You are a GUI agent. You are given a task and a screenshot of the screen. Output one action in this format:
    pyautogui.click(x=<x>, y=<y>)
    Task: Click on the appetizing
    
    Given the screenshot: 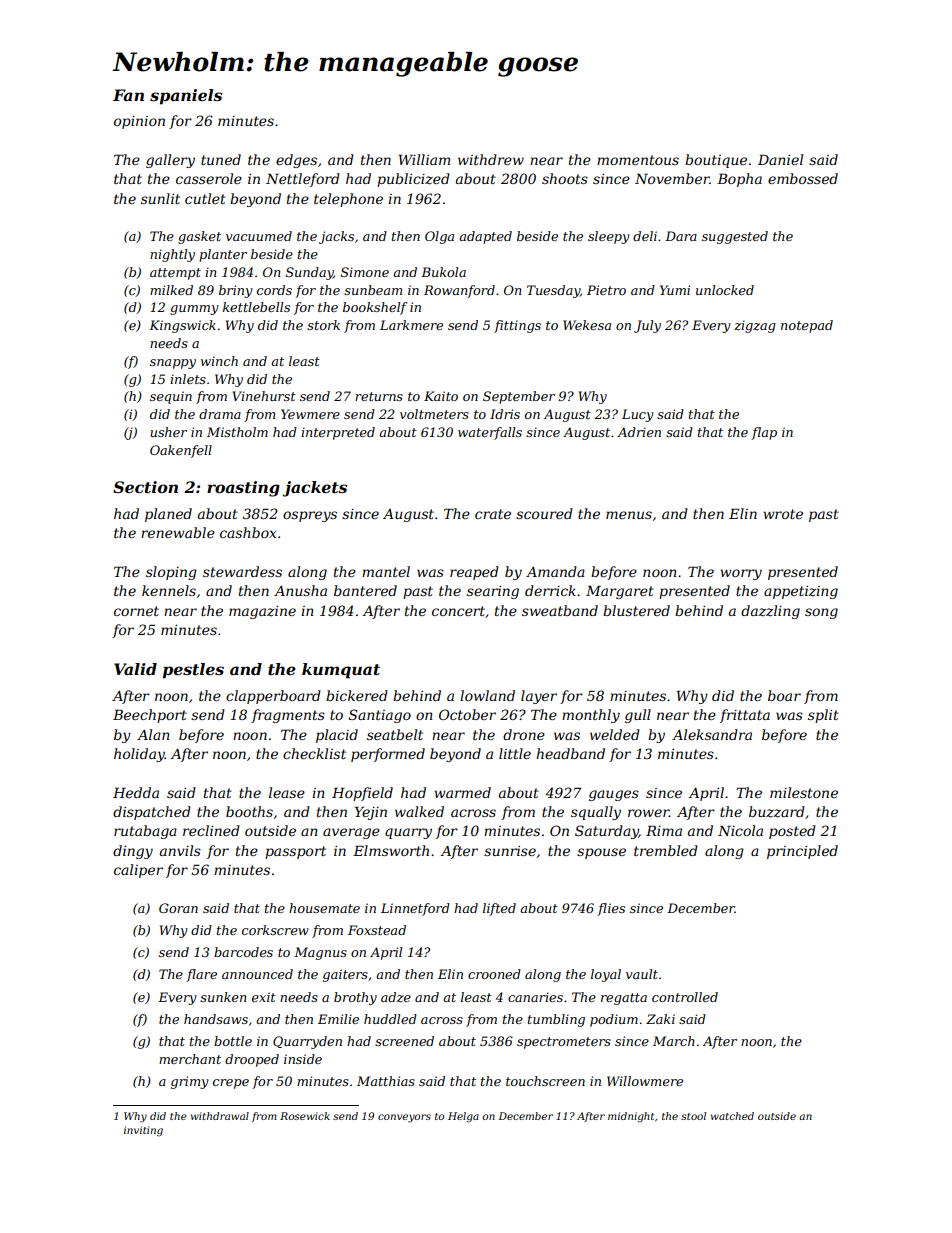 What is the action you would take?
    pyautogui.click(x=801, y=592)
